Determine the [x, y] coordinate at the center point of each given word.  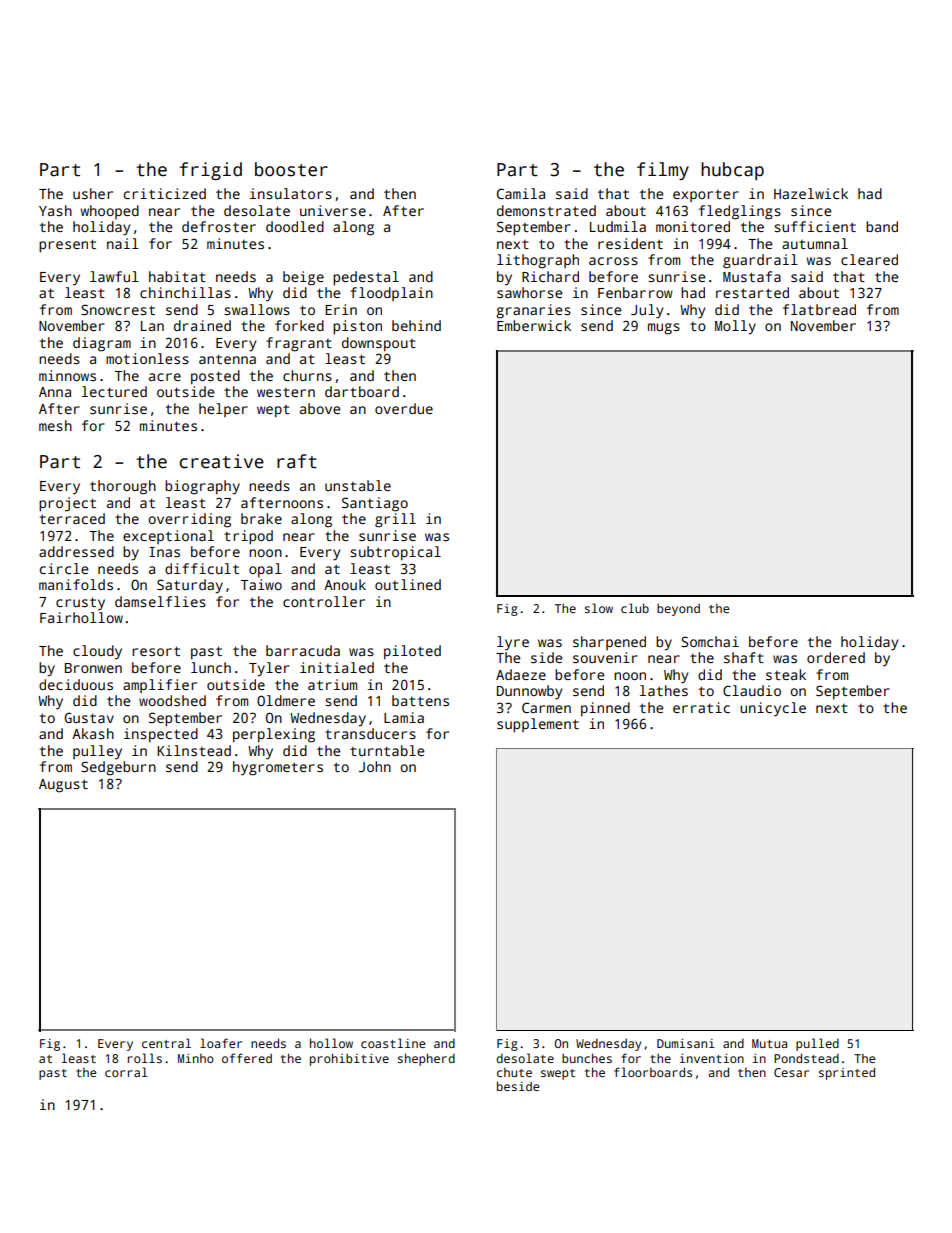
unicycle [773, 709]
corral [126, 1072]
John [375, 766]
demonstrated [546, 210]
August [63, 786]
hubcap [732, 171]
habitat [177, 276]
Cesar [791, 1072]
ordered [836, 657]
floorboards [653, 1072]
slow [599, 608]
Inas [164, 552]
